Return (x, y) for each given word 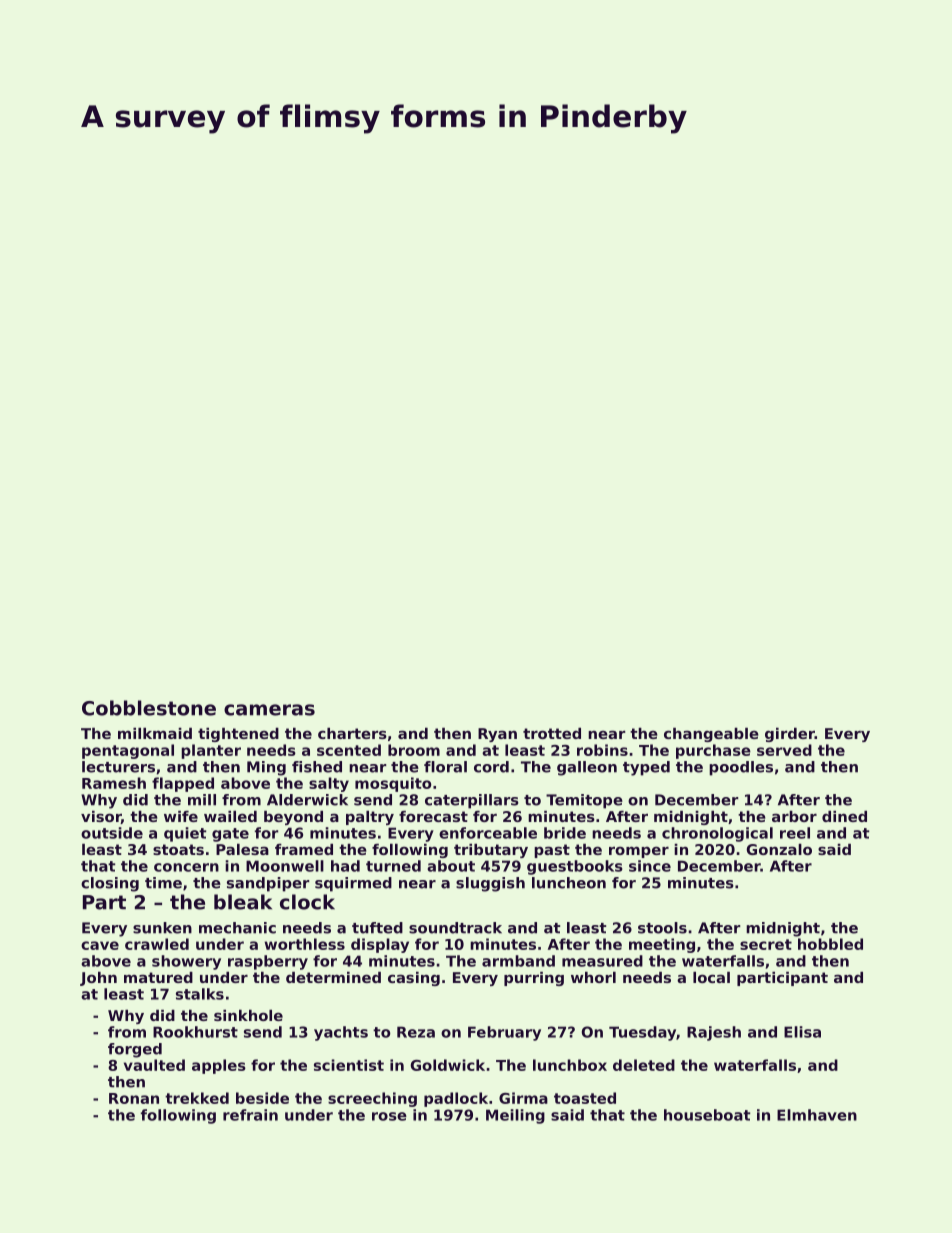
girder (790, 735)
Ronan (134, 1098)
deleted (644, 1065)
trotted (552, 733)
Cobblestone (149, 708)
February (504, 1033)
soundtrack (455, 928)
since (650, 866)
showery (186, 962)
